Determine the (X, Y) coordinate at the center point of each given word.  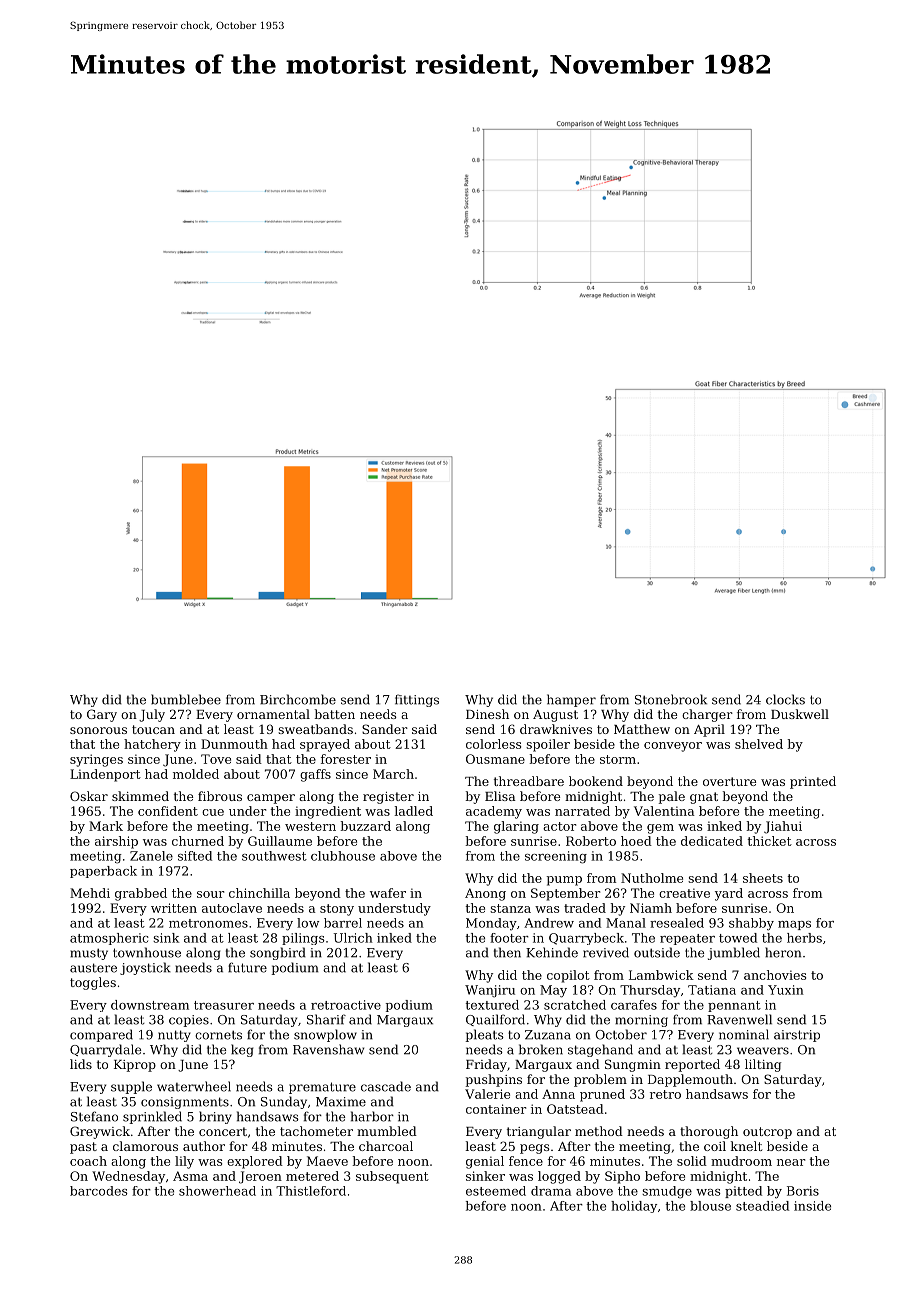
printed (813, 782)
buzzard (365, 826)
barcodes (99, 1191)
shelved (759, 744)
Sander (385, 729)
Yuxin (786, 990)
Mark (106, 826)
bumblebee (186, 699)
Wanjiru (490, 991)
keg (242, 1050)
